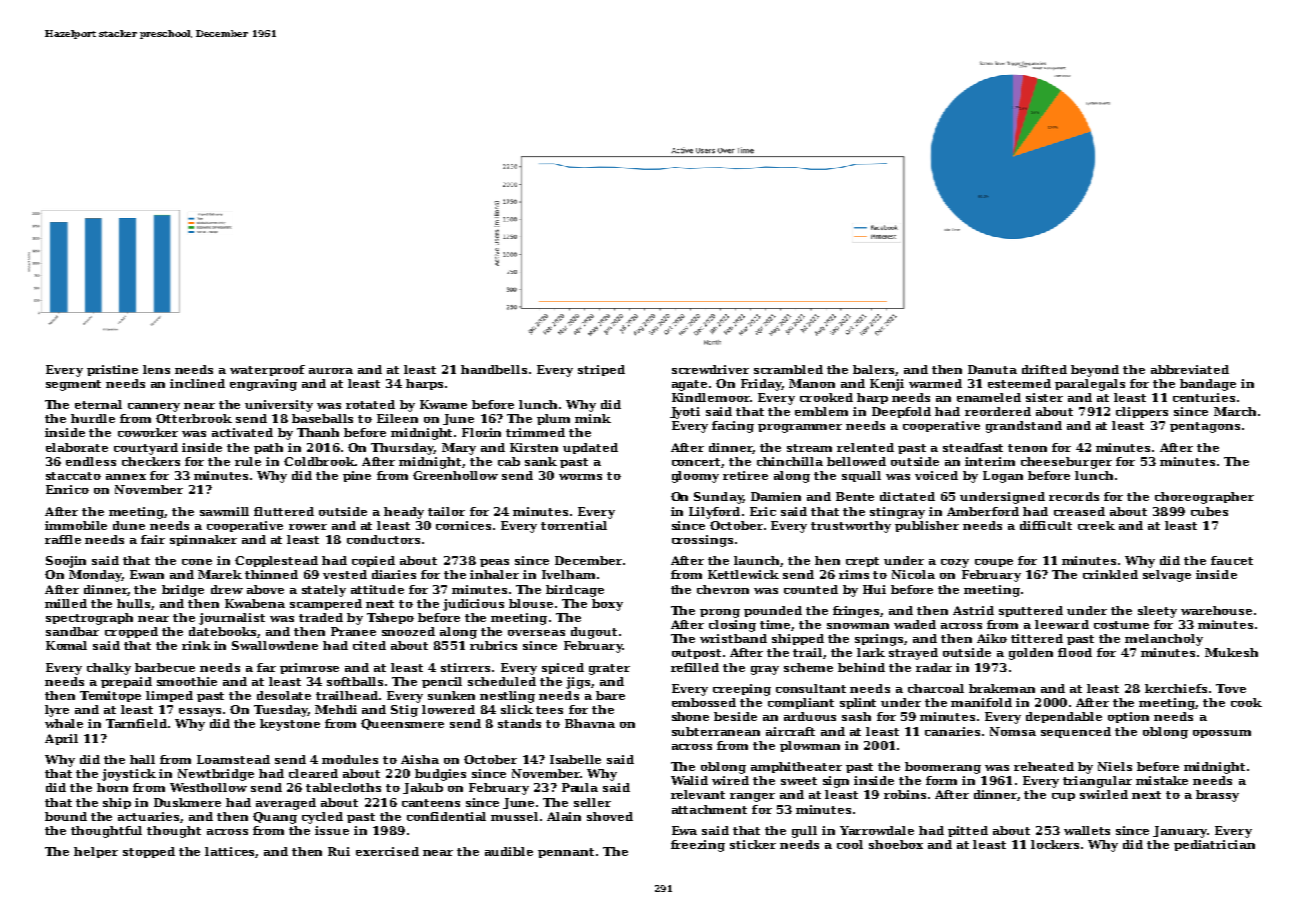  Describe the element at coordinates (112, 370) in the document. I see `pristine` at that location.
